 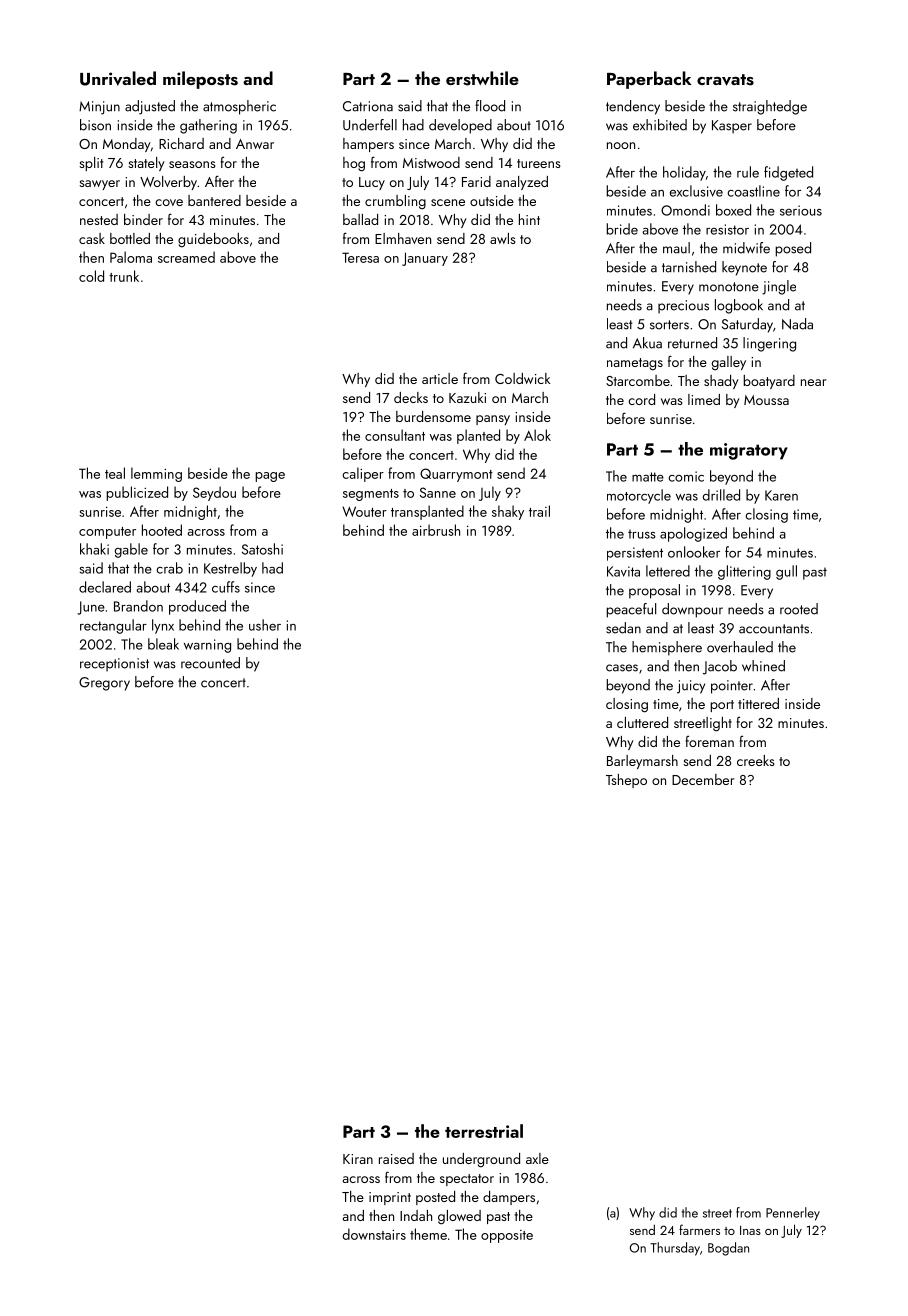 What do you see at coordinates (622, 668) in the screenshot?
I see `cases` at bounding box center [622, 668].
